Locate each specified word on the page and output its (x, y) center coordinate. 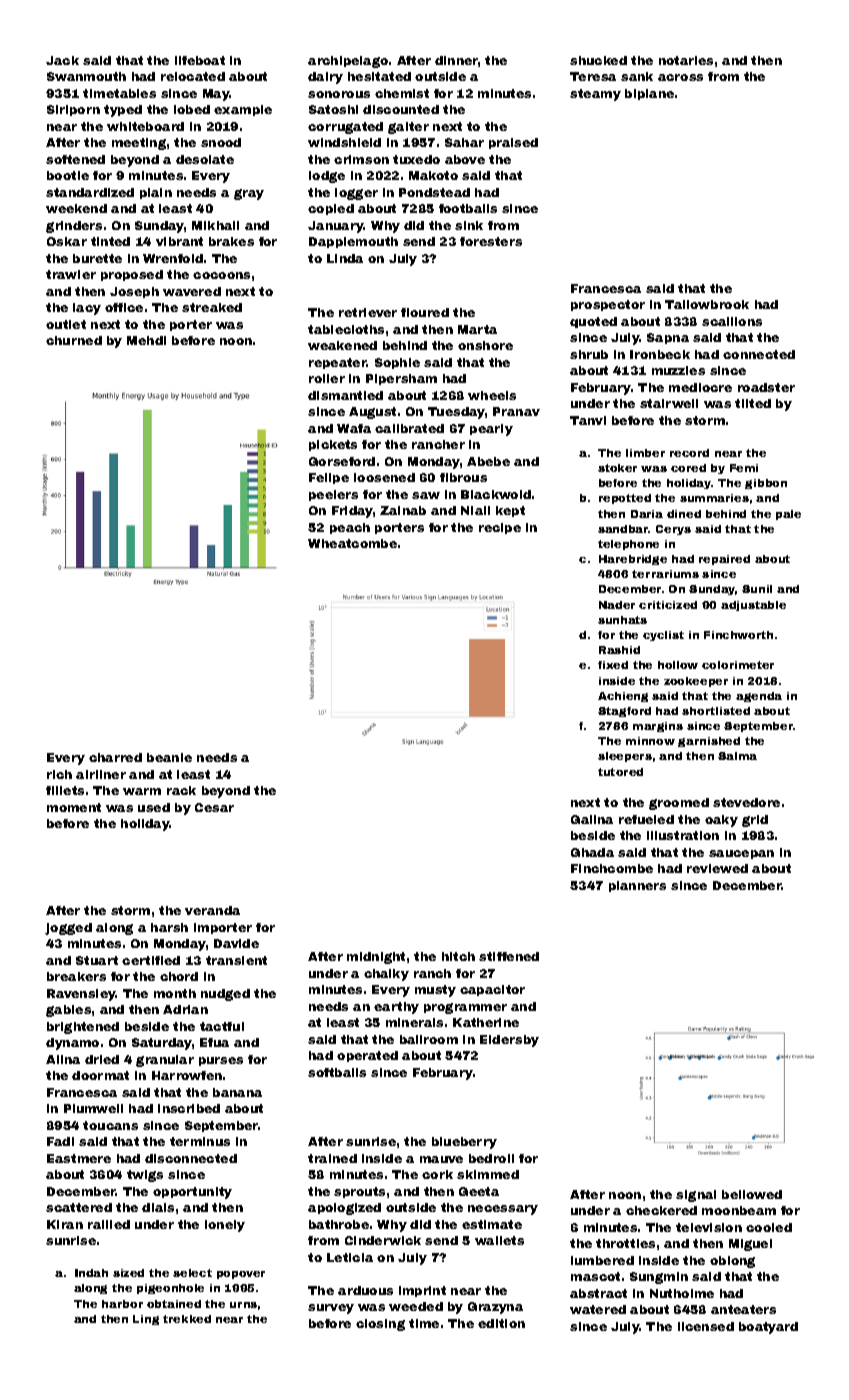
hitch (458, 956)
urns (243, 1305)
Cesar (214, 807)
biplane (649, 94)
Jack (62, 60)
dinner (456, 60)
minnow (650, 741)
